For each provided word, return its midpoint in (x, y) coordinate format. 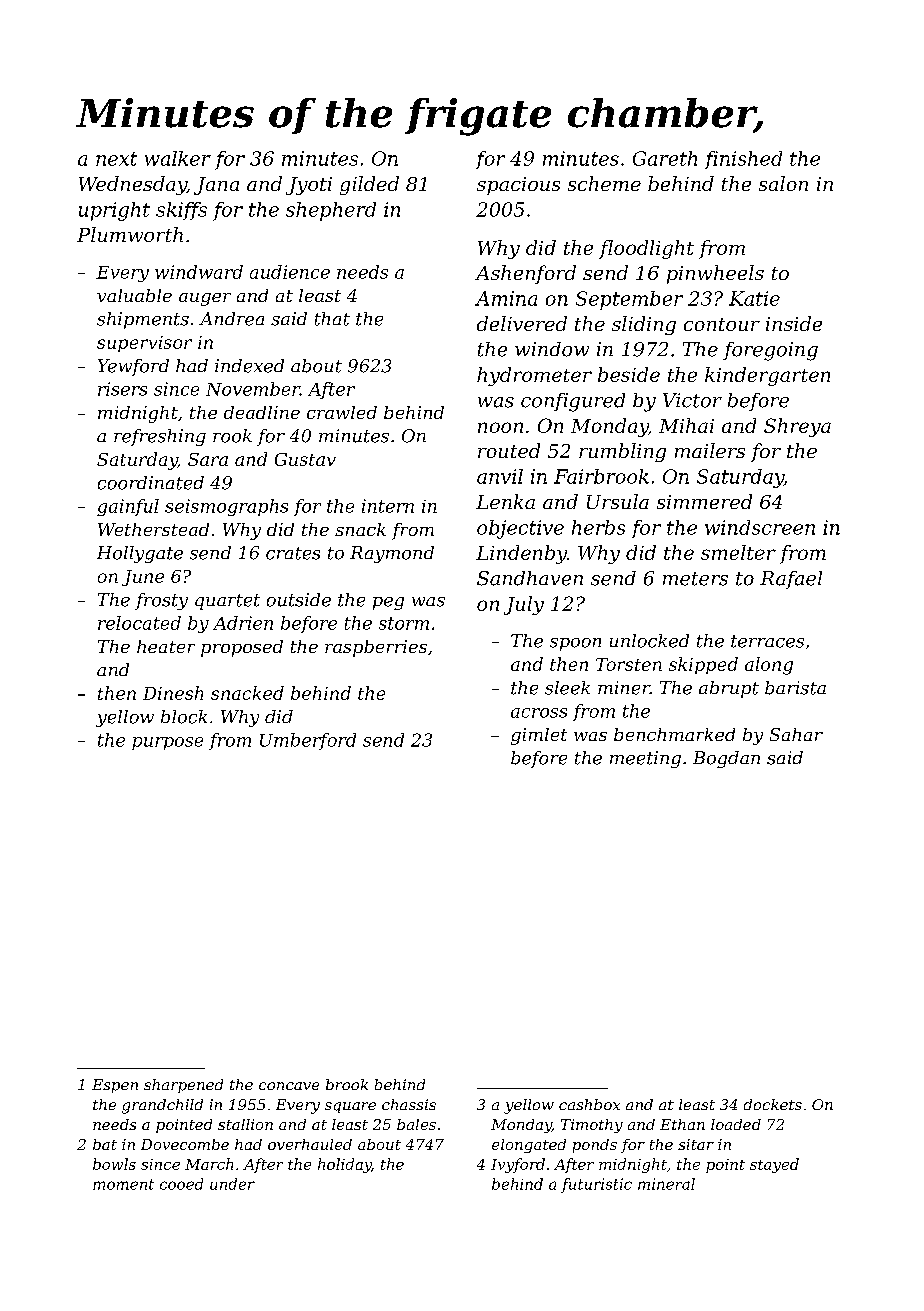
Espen (115, 1086)
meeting (645, 759)
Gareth (665, 158)
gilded (369, 185)
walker (178, 158)
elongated (529, 1146)
